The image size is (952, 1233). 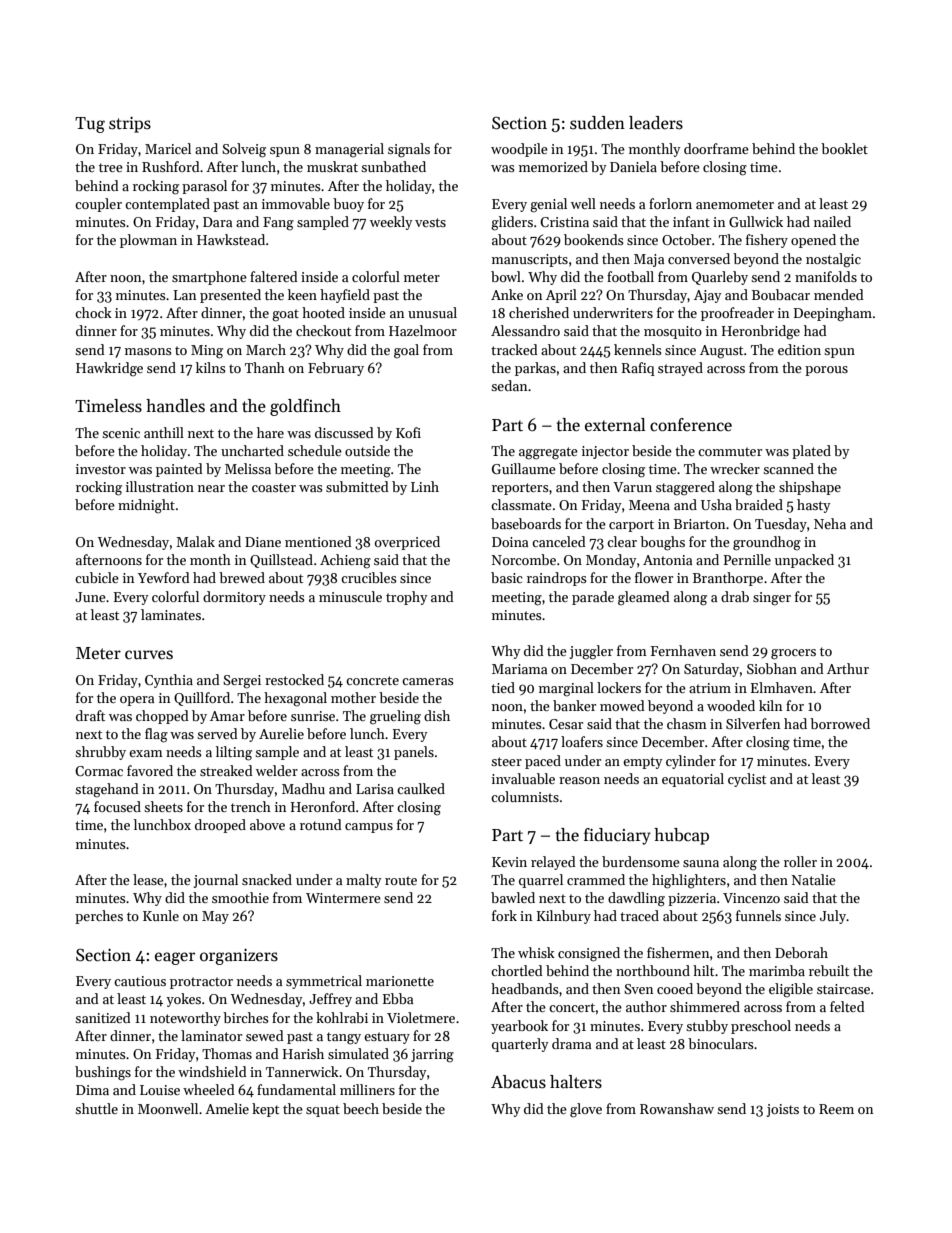 I want to click on raindrops, so click(x=557, y=579).
